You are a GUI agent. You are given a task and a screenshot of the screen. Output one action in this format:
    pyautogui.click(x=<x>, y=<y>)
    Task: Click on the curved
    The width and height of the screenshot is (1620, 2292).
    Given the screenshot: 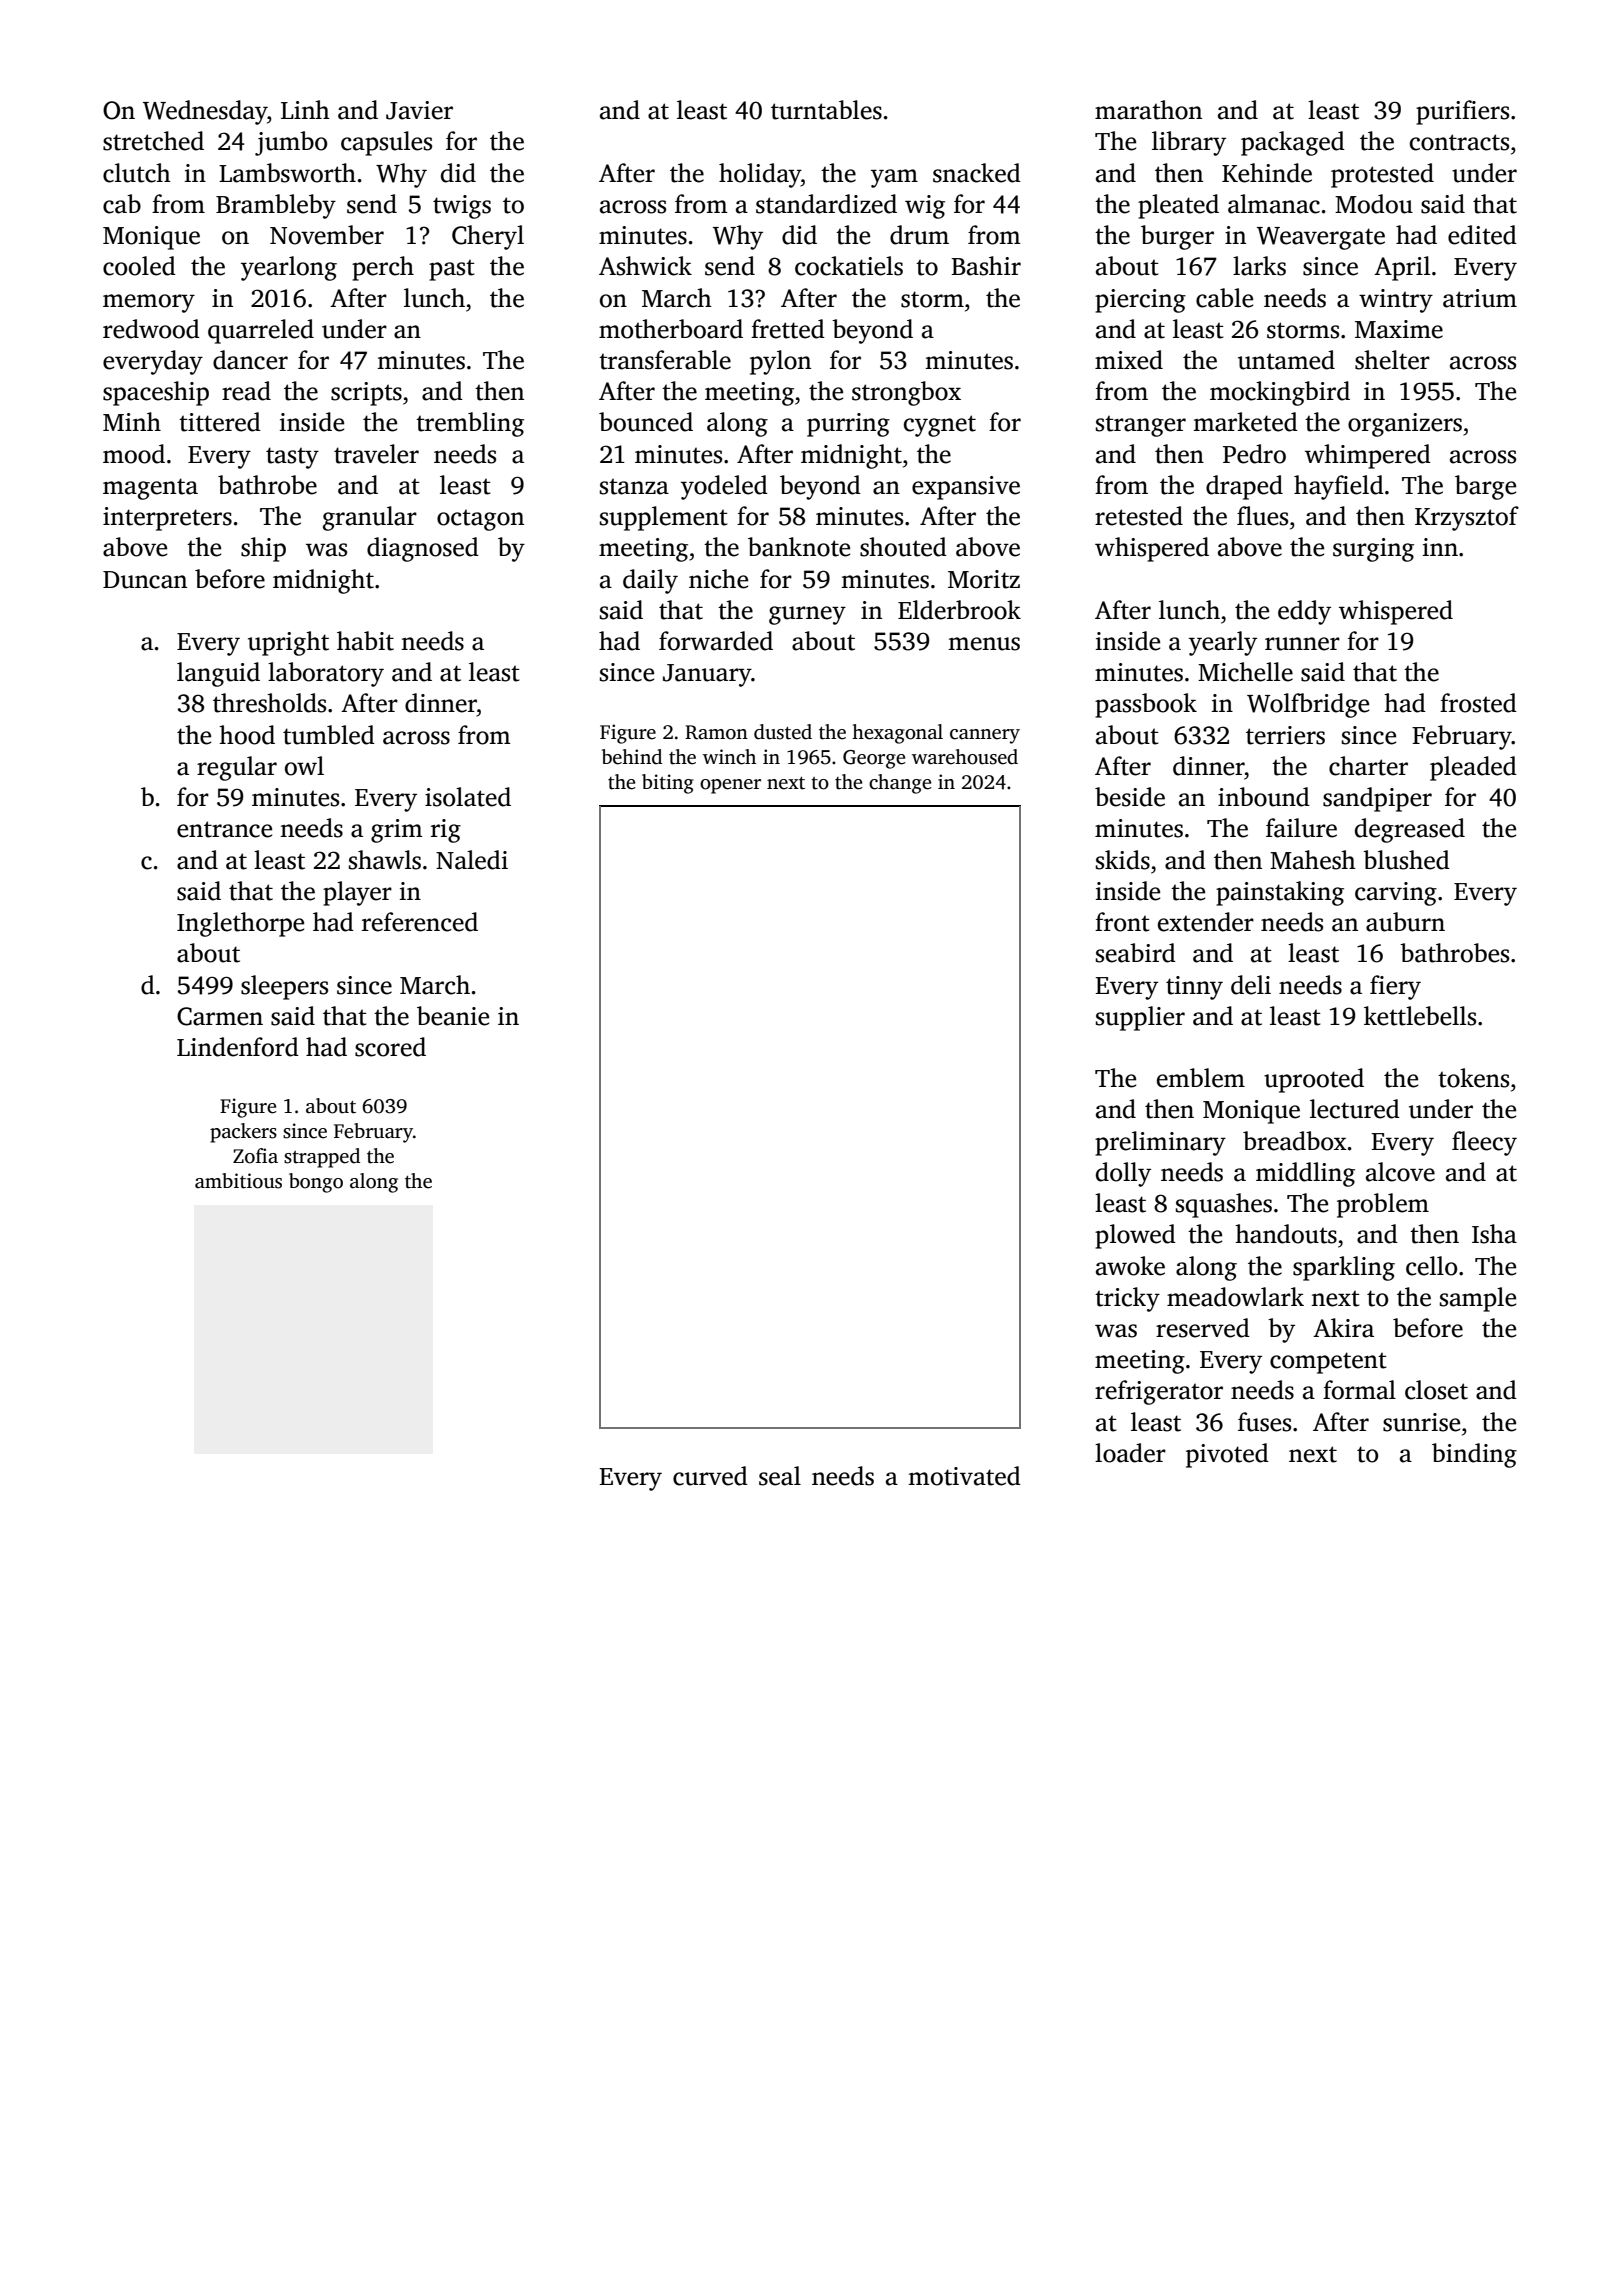 What is the action you would take?
    pyautogui.click(x=710, y=1476)
